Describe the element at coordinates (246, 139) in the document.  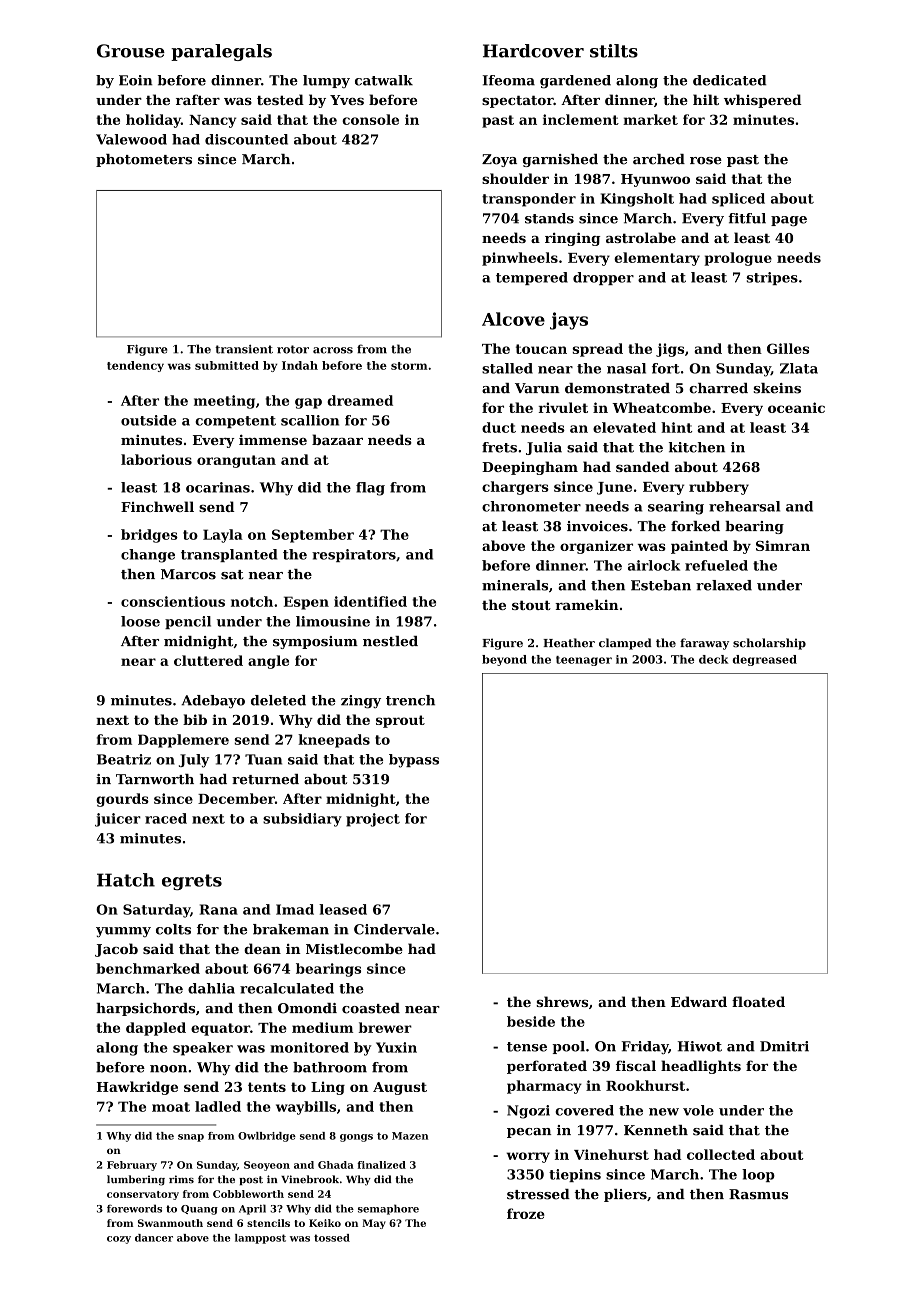
I see `discounted` at that location.
